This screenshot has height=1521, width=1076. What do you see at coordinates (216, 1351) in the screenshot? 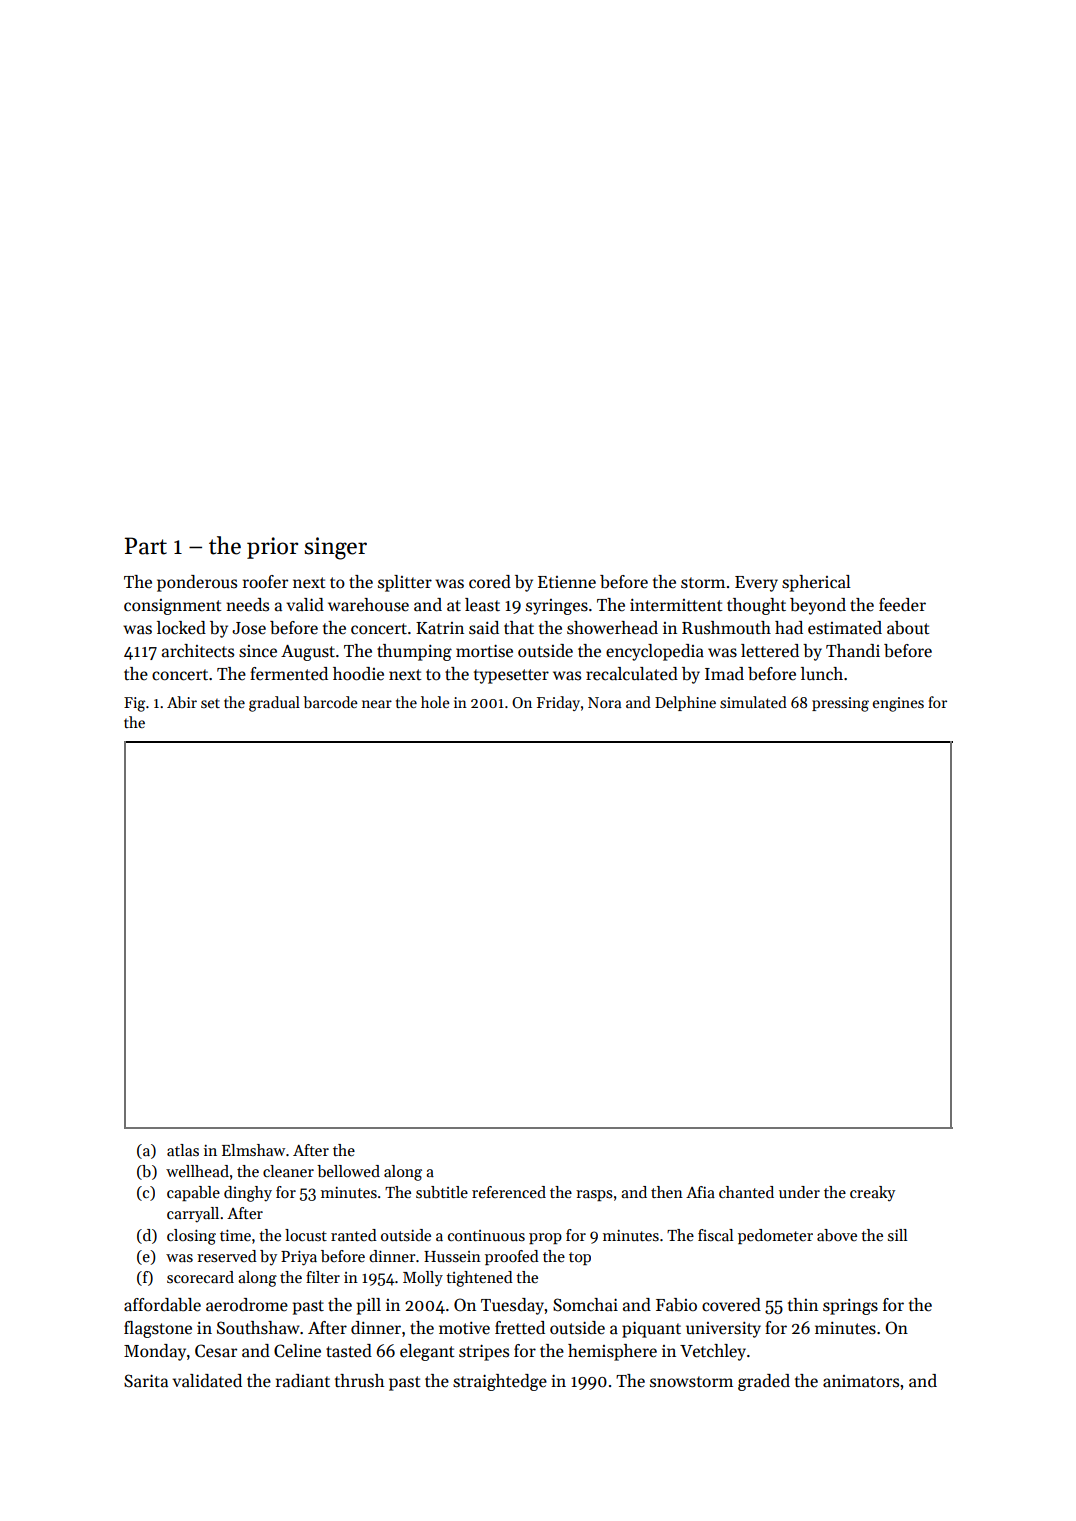
I see `Cesar` at bounding box center [216, 1351].
